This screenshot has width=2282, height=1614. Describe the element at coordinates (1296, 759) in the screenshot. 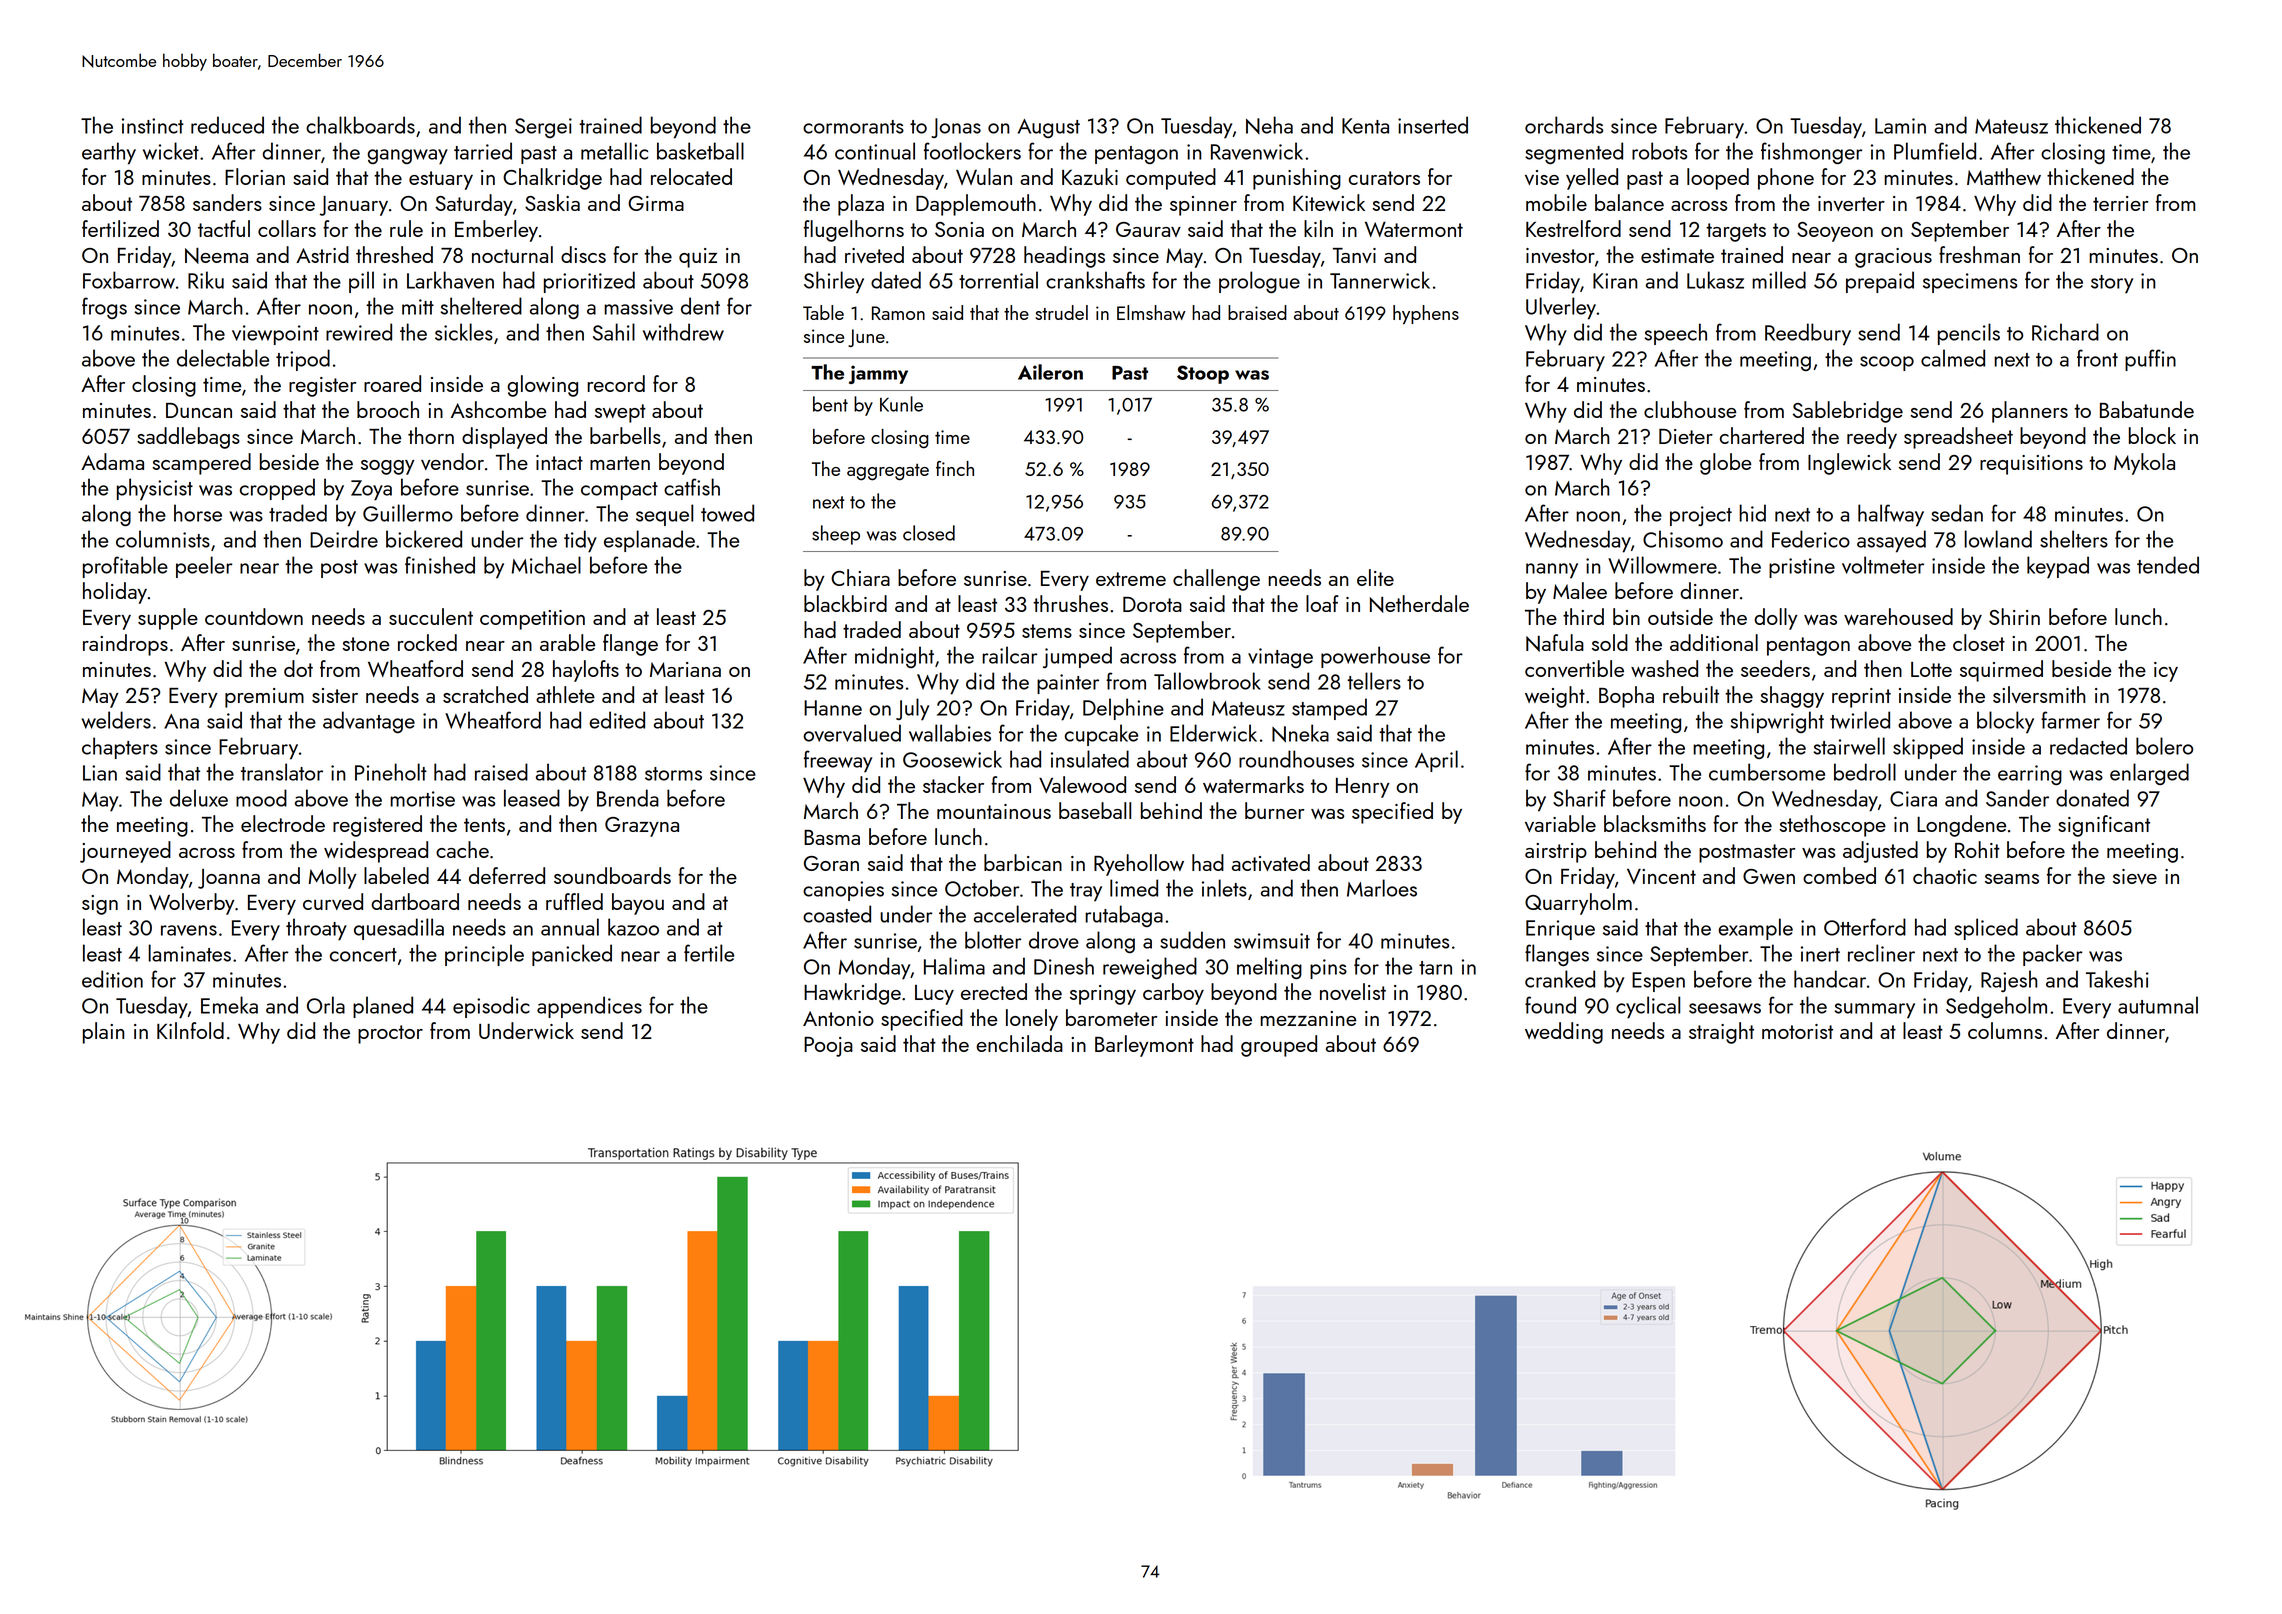

I see `roundhouses` at that location.
